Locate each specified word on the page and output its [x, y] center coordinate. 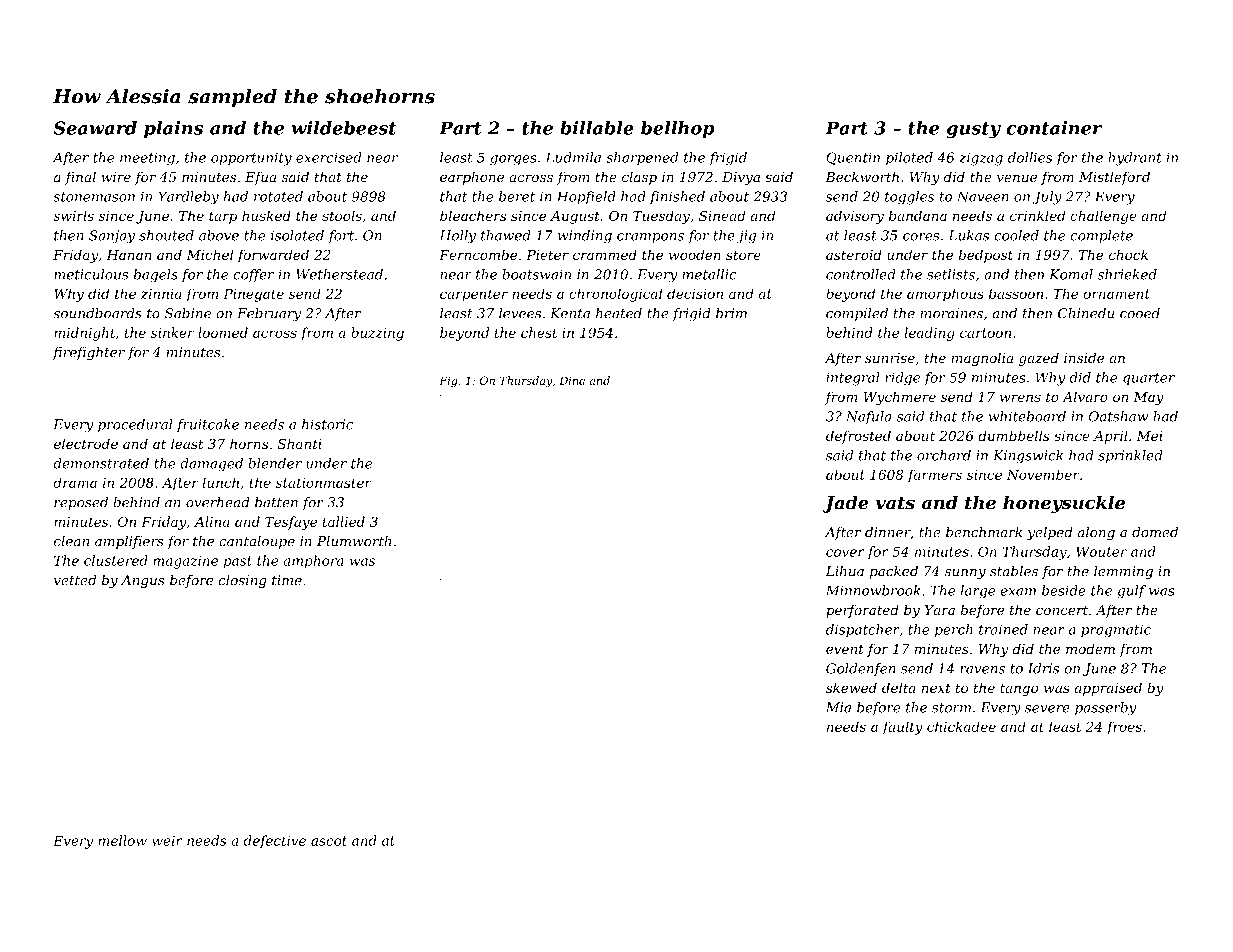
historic [327, 424]
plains [173, 129]
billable [597, 128]
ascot [329, 841]
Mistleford [1114, 178]
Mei [1149, 436]
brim [731, 313]
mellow [122, 840]
